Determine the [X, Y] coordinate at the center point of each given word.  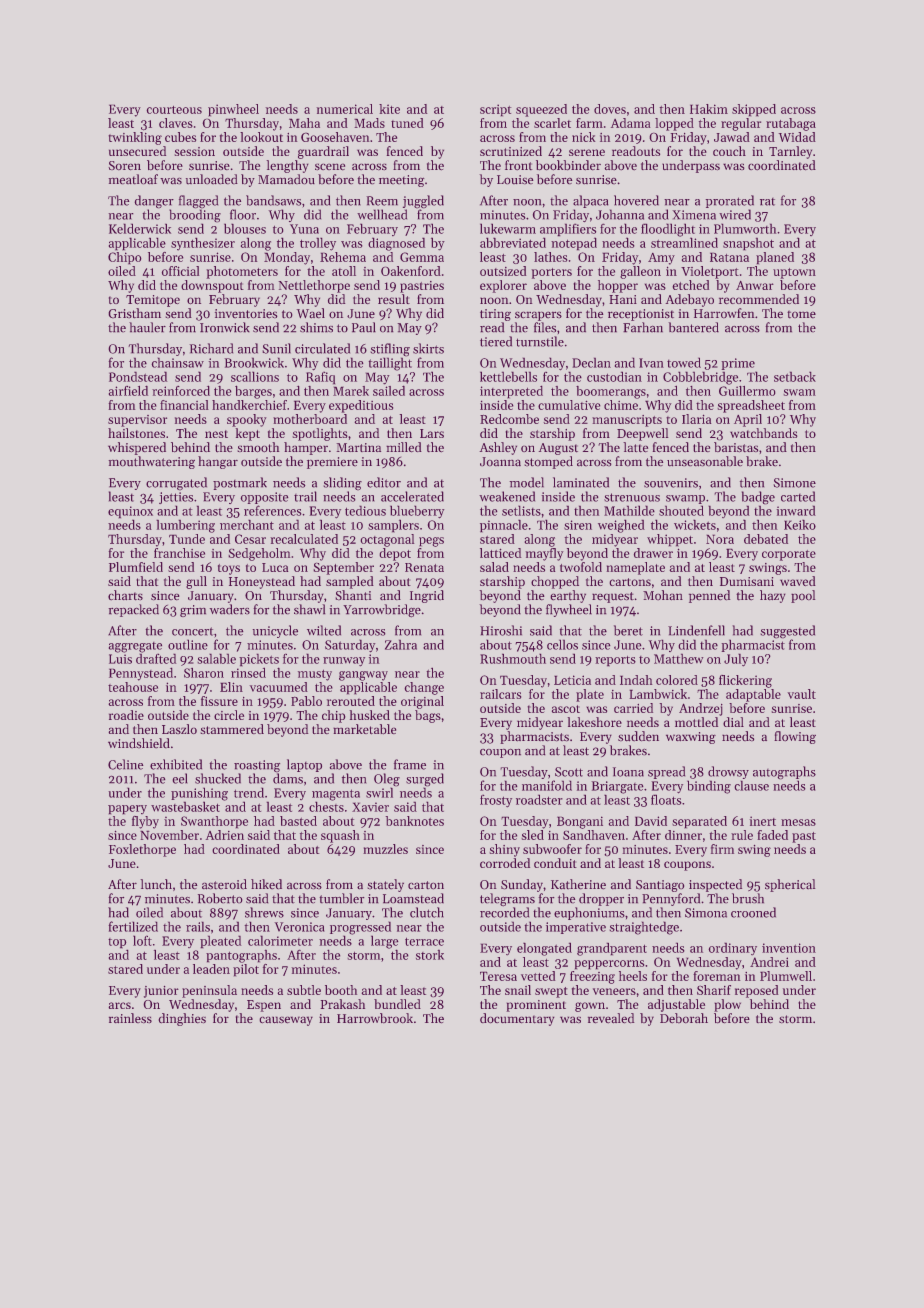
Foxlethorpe [142, 850]
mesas [798, 822]
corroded [505, 863]
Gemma [422, 257]
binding [709, 787]
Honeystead [262, 582]
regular [741, 124]
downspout [212, 286]
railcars [500, 694]
